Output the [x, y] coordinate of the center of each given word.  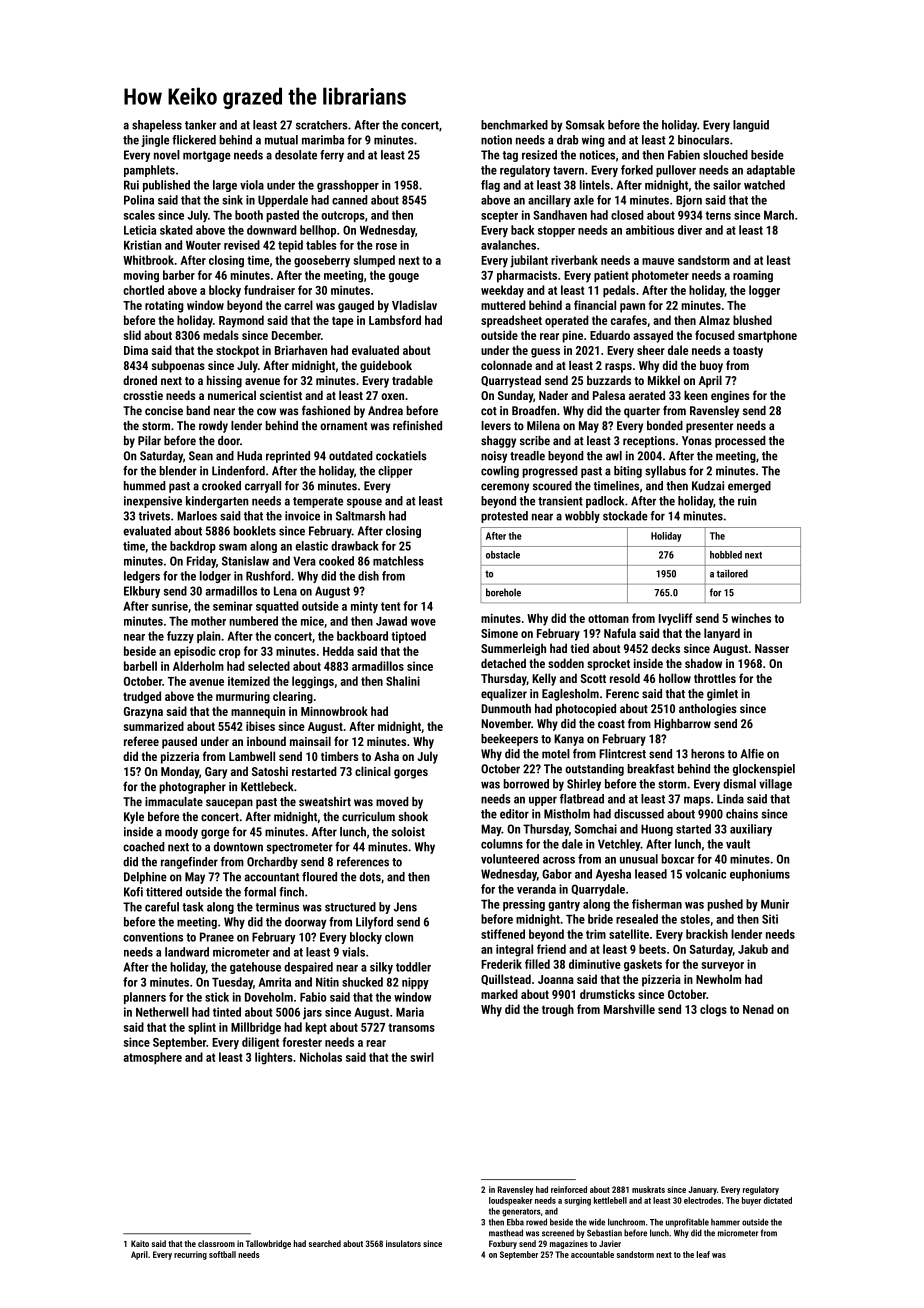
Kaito [140, 1243]
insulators [403, 1243]
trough [558, 1010]
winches [751, 618]
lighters [274, 1058]
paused [179, 742]
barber [179, 275]
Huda [249, 456]
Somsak [585, 125]
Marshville [629, 1009]
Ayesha [613, 875]
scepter [499, 216]
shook [413, 816]
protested [504, 517]
